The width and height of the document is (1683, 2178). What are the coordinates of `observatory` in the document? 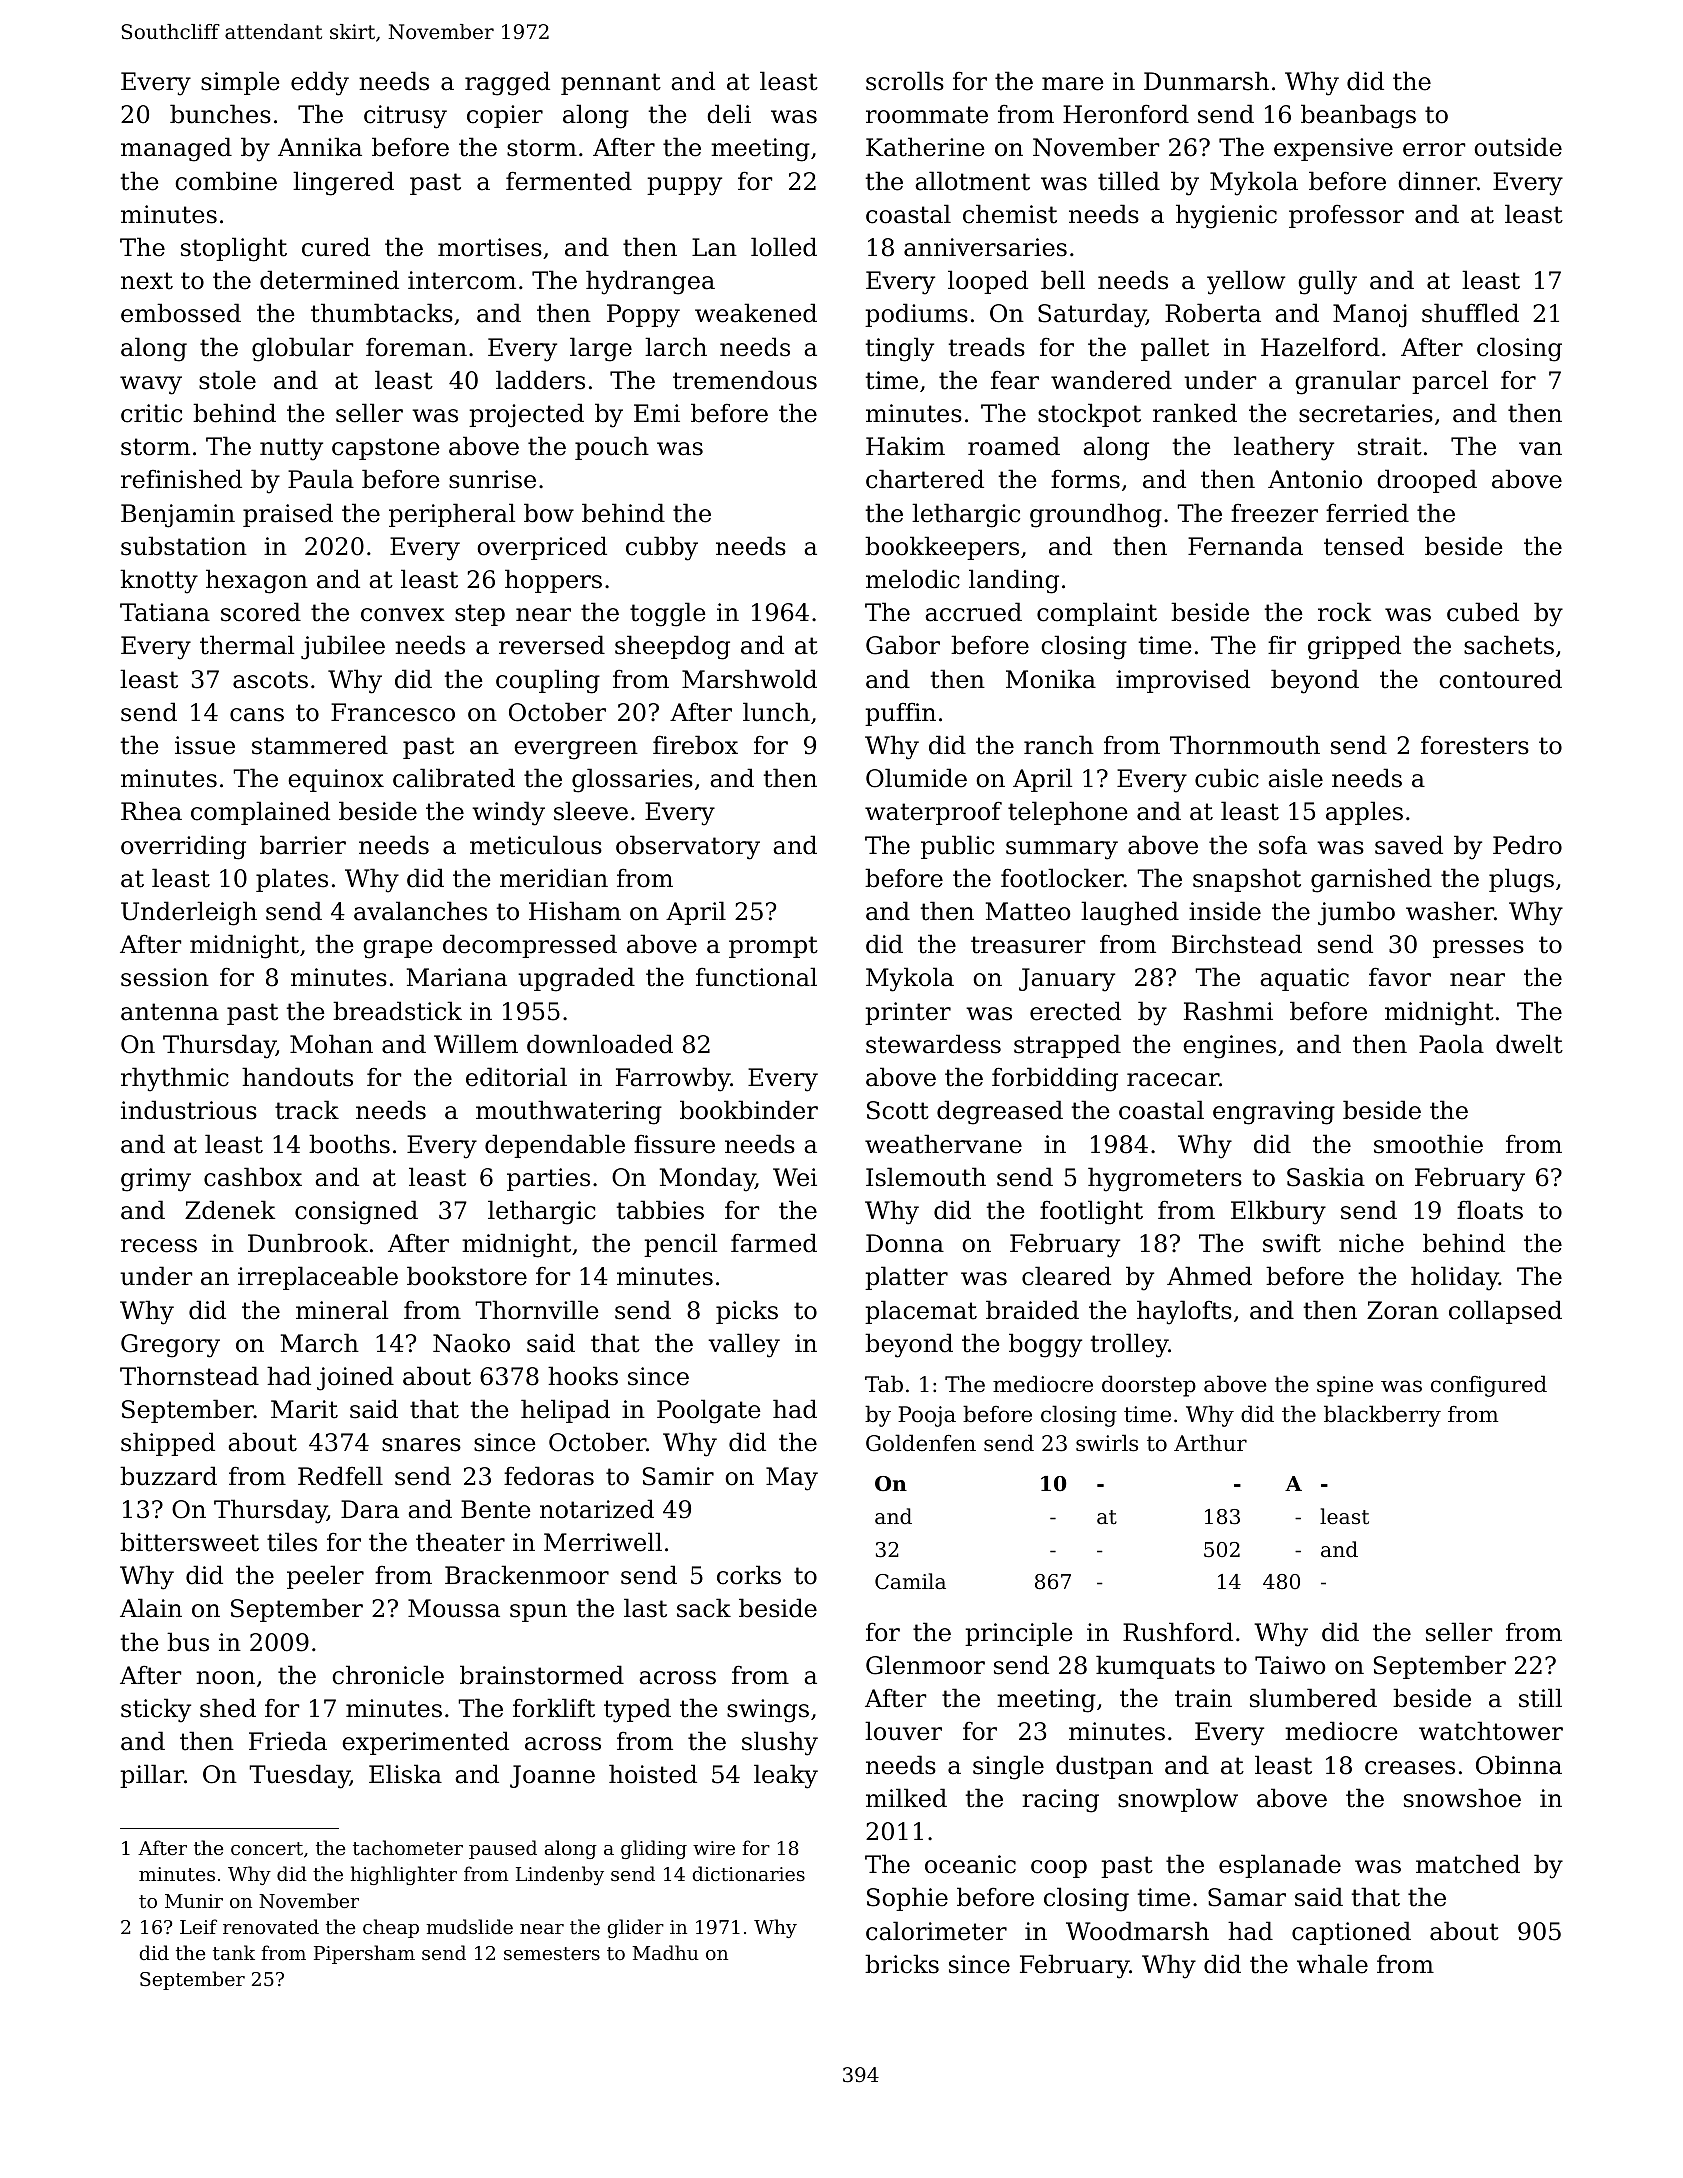 It's located at (688, 847).
